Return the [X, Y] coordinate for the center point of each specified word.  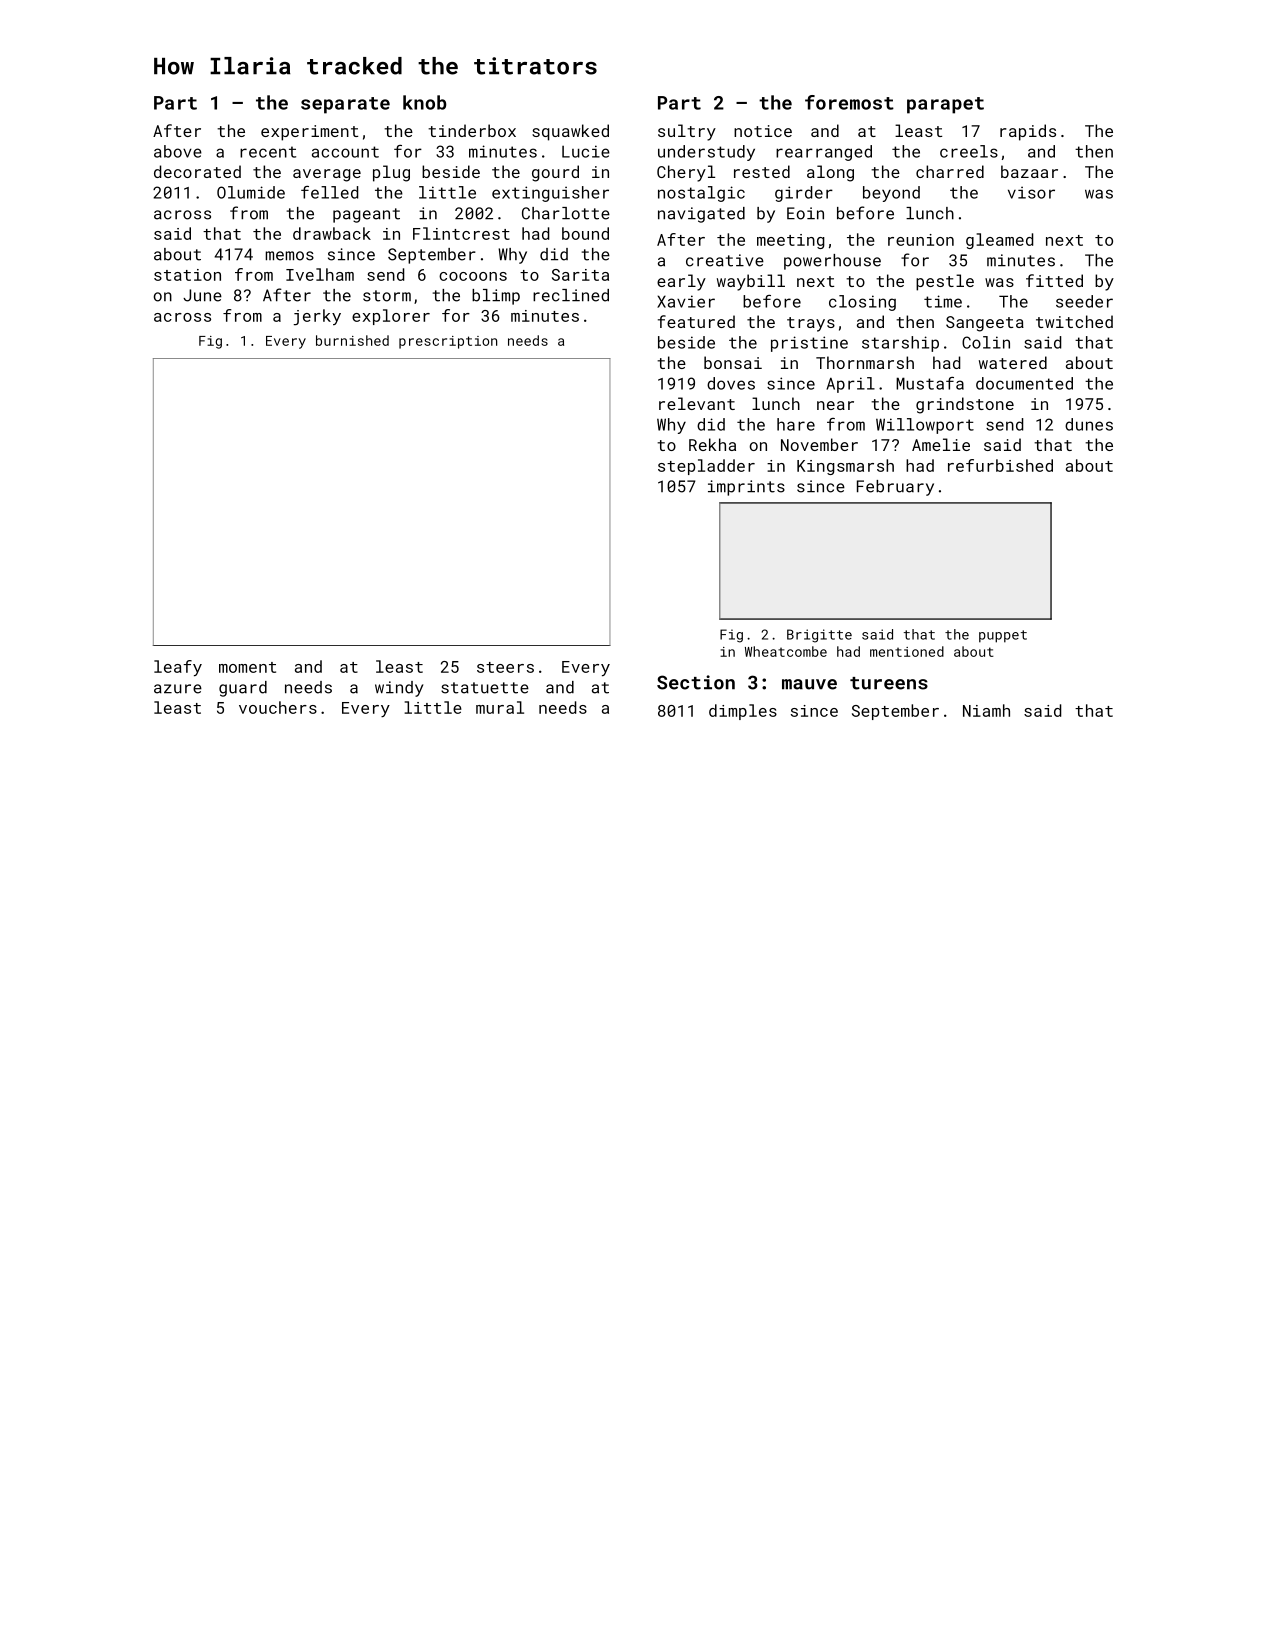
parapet [945, 105]
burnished [352, 340]
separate [345, 105]
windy [399, 689]
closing [862, 303]
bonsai [733, 362]
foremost [849, 102]
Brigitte [819, 636]
